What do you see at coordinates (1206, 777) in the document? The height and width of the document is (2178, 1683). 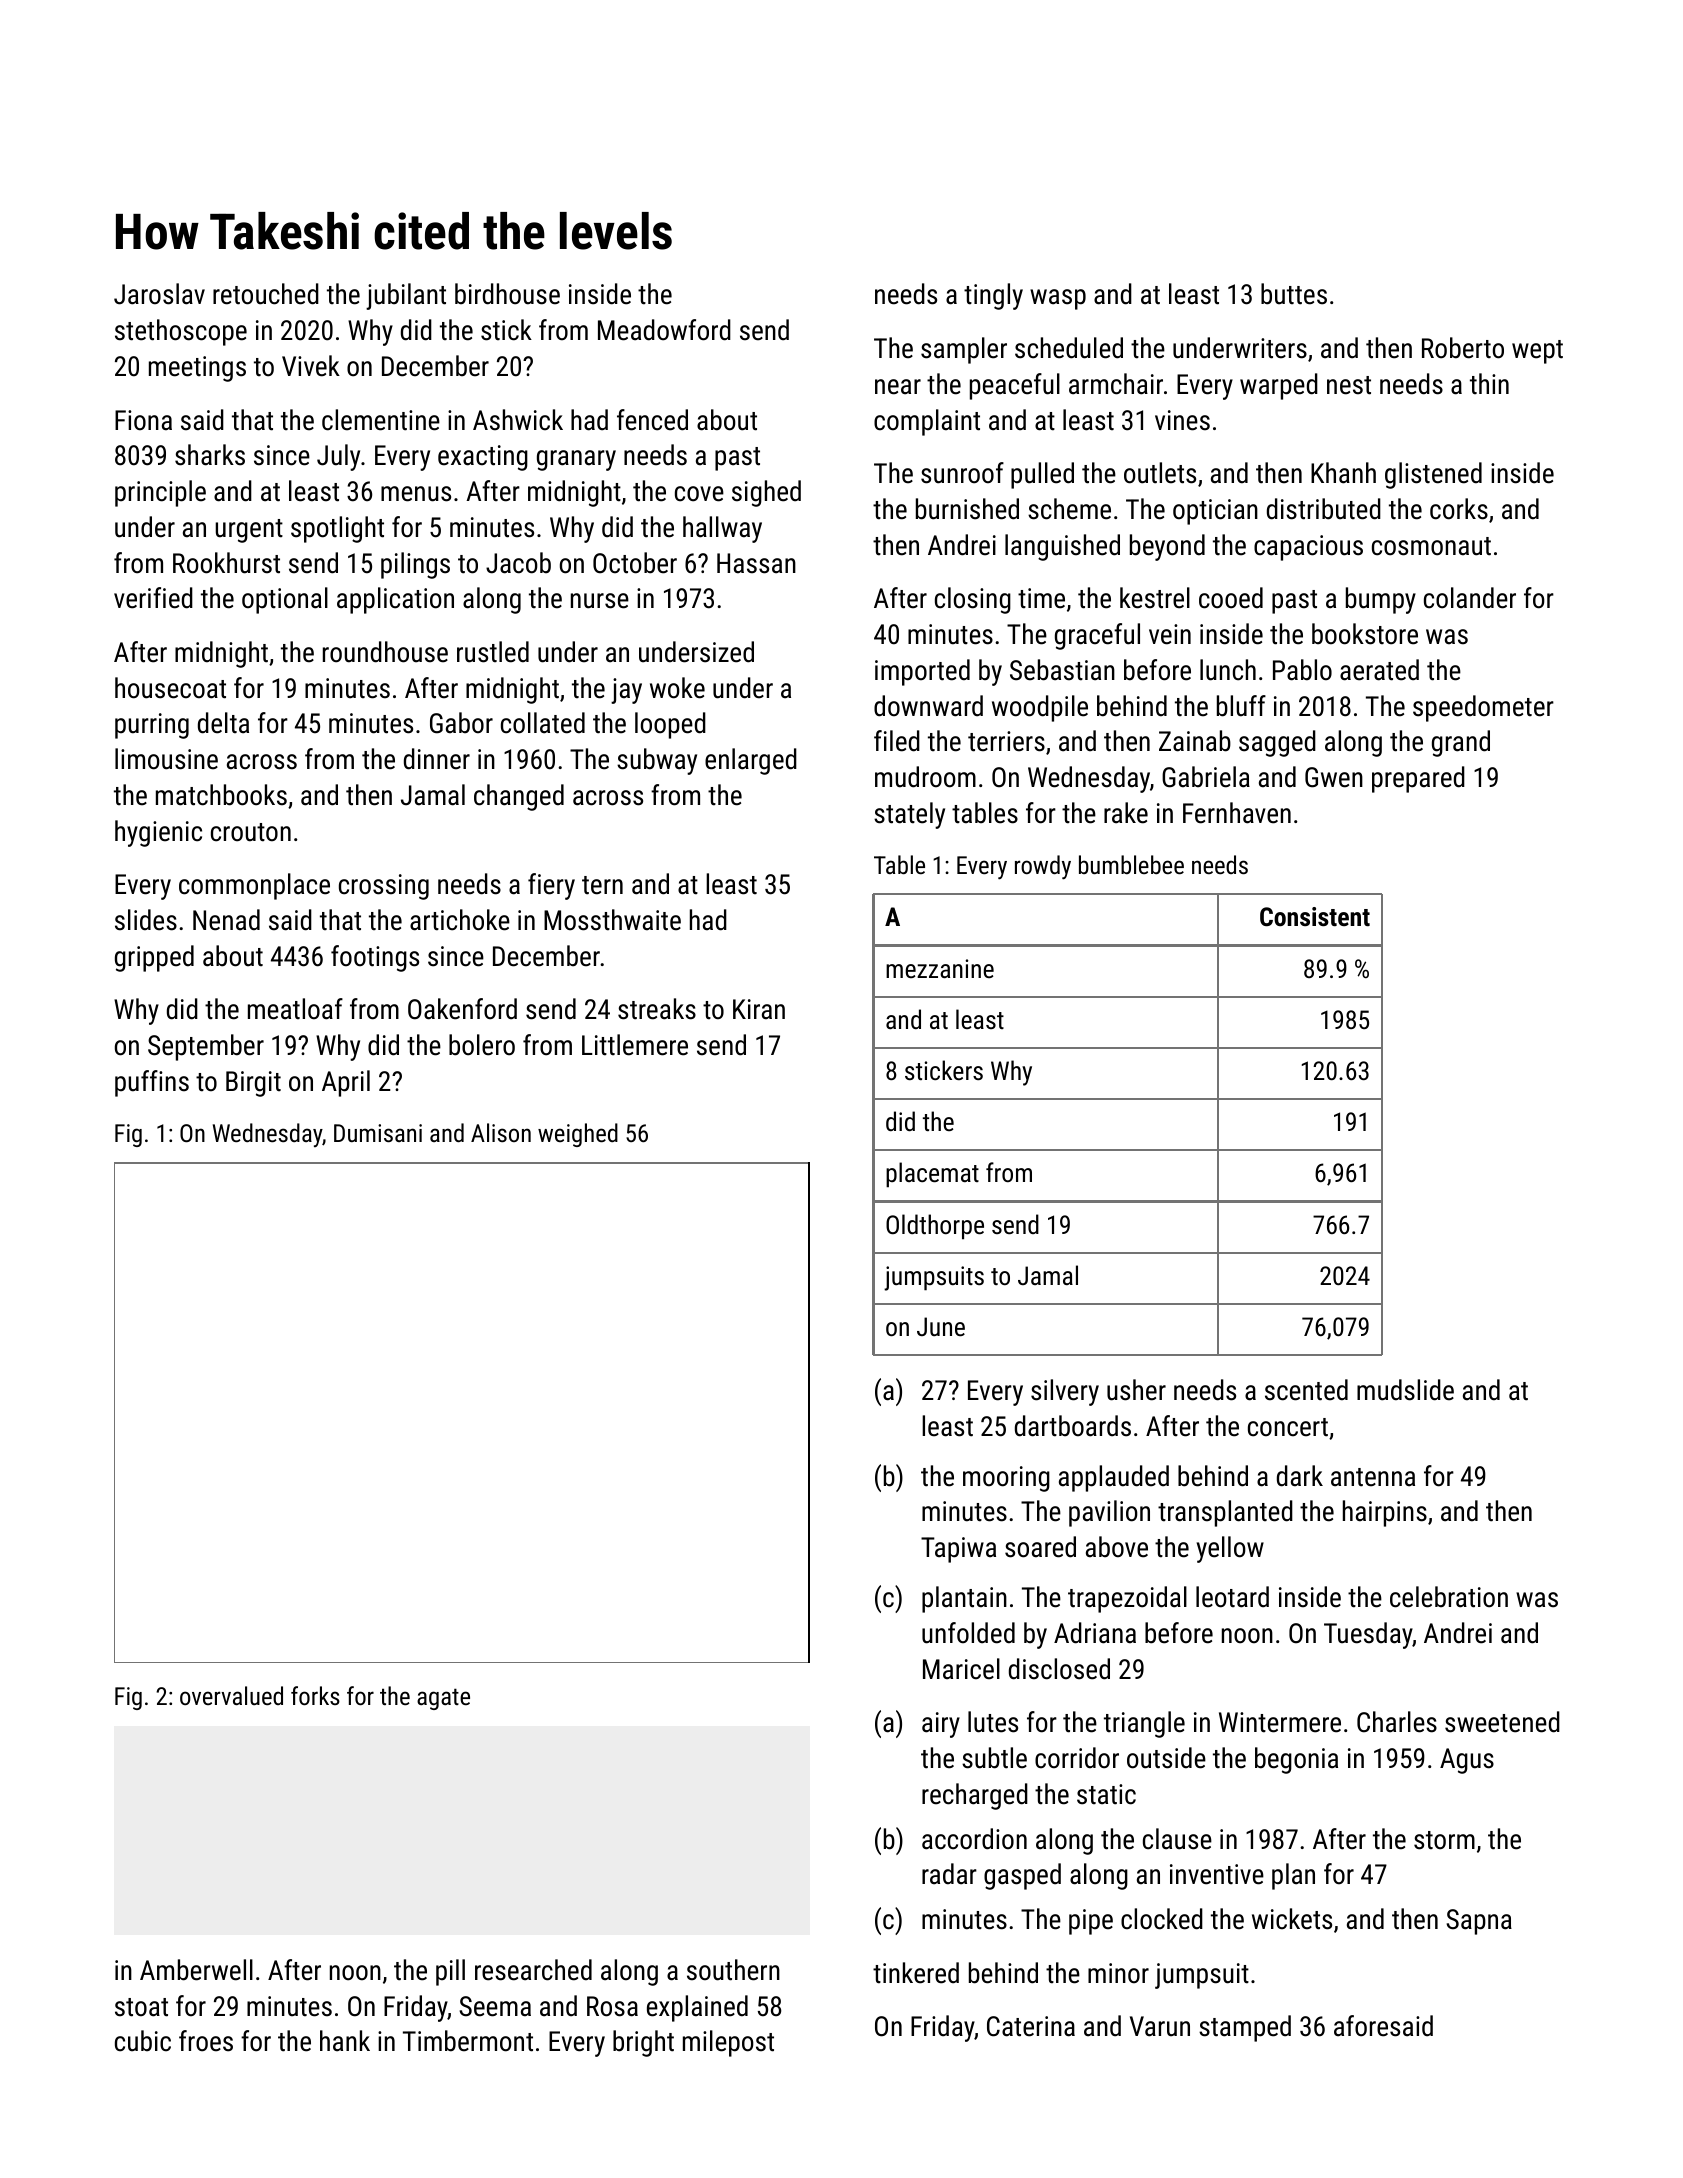 I see `Gabriela` at bounding box center [1206, 777].
